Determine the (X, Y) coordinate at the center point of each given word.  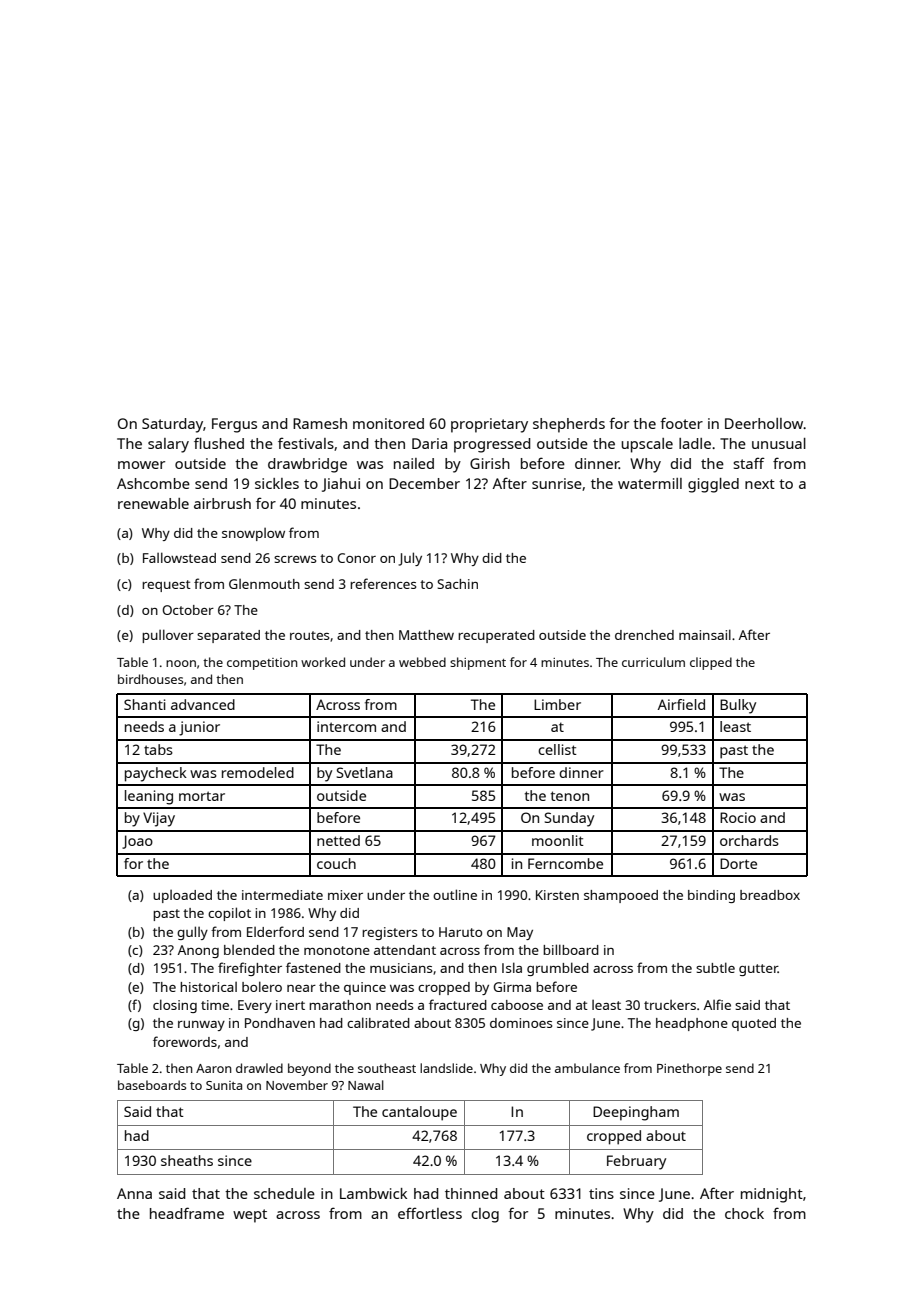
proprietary (489, 425)
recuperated (496, 636)
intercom (346, 726)
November (297, 1085)
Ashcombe (153, 483)
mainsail (705, 634)
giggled (713, 485)
